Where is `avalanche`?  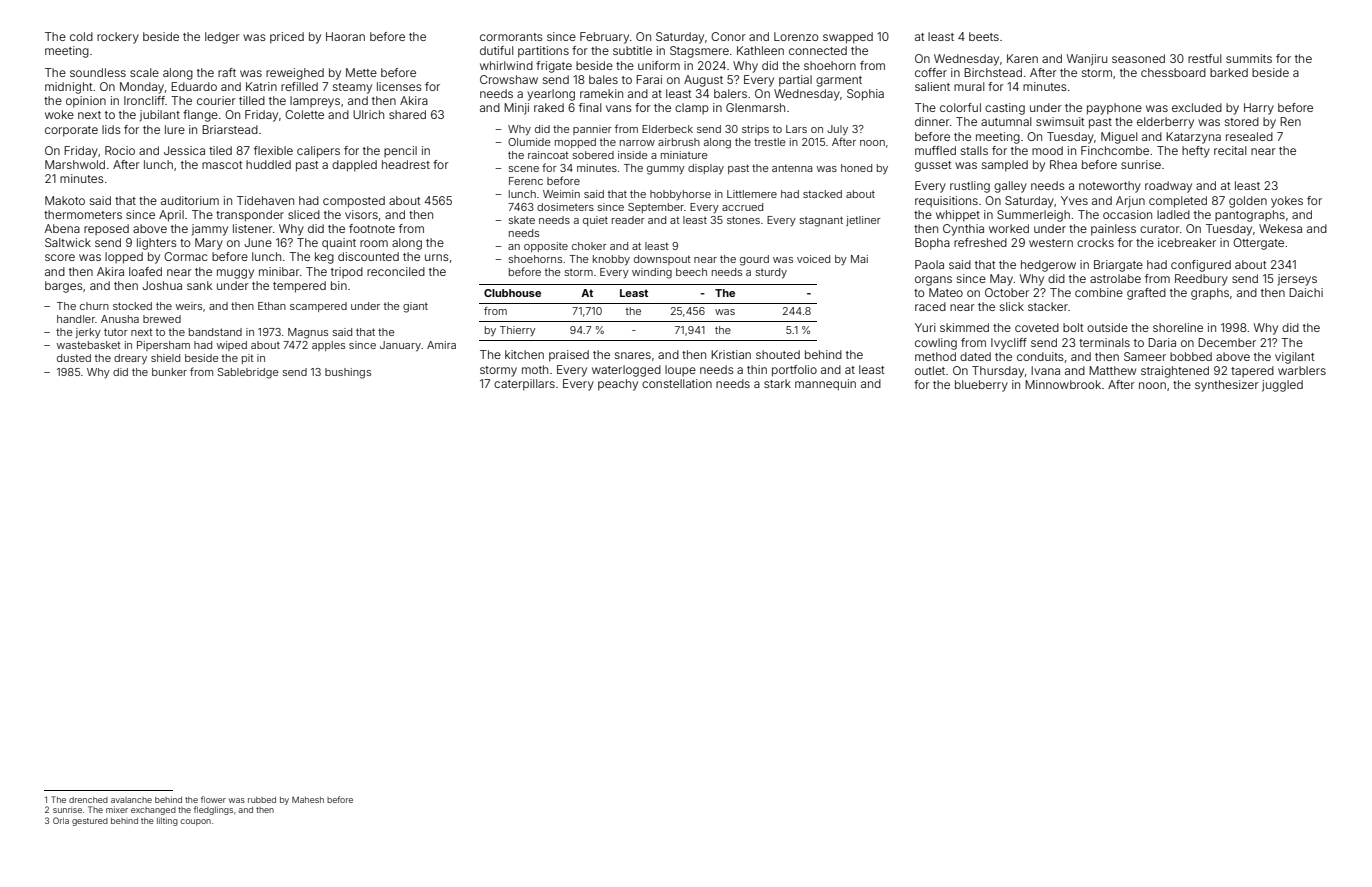 avalanche is located at coordinates (131, 800).
